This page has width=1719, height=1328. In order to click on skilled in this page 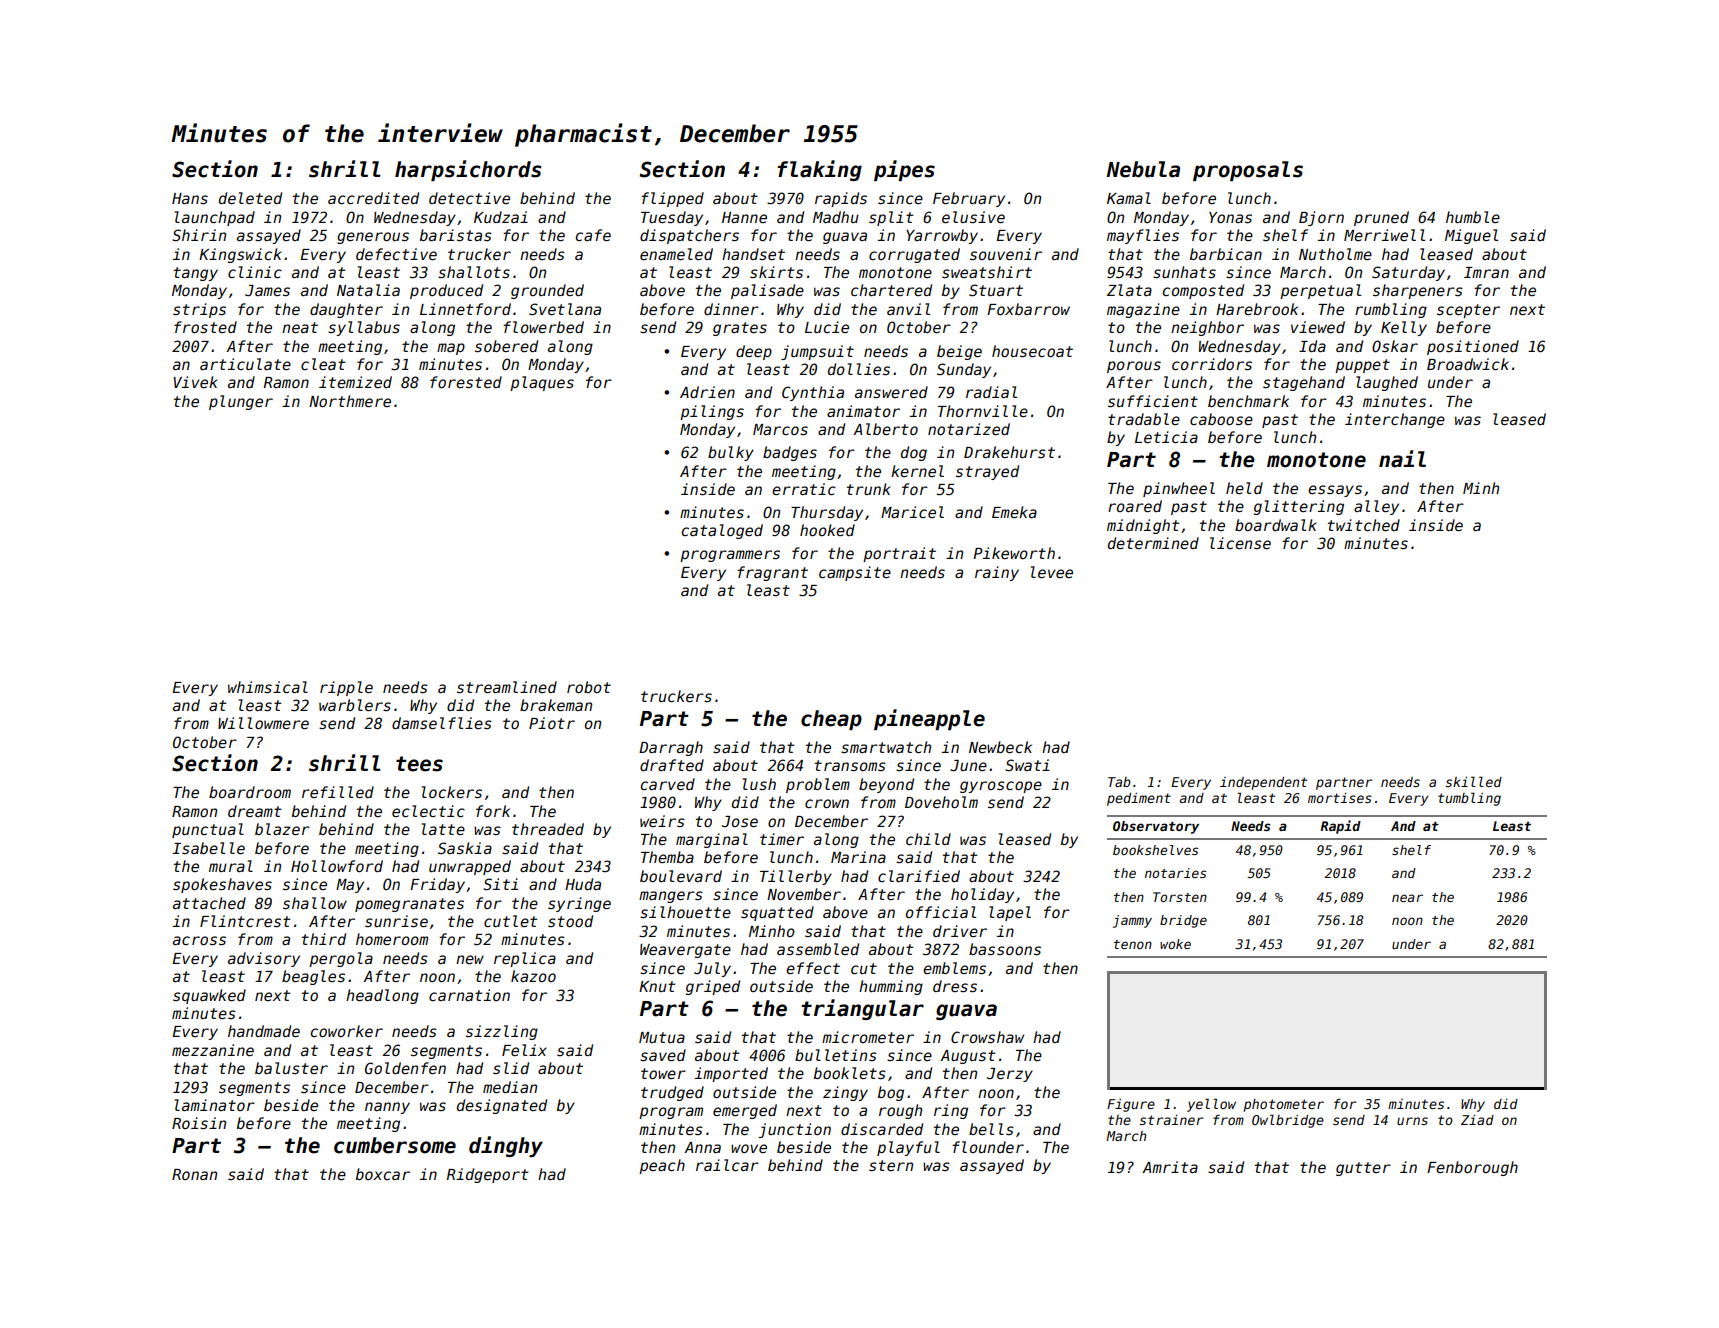, I will do `click(1474, 781)`.
